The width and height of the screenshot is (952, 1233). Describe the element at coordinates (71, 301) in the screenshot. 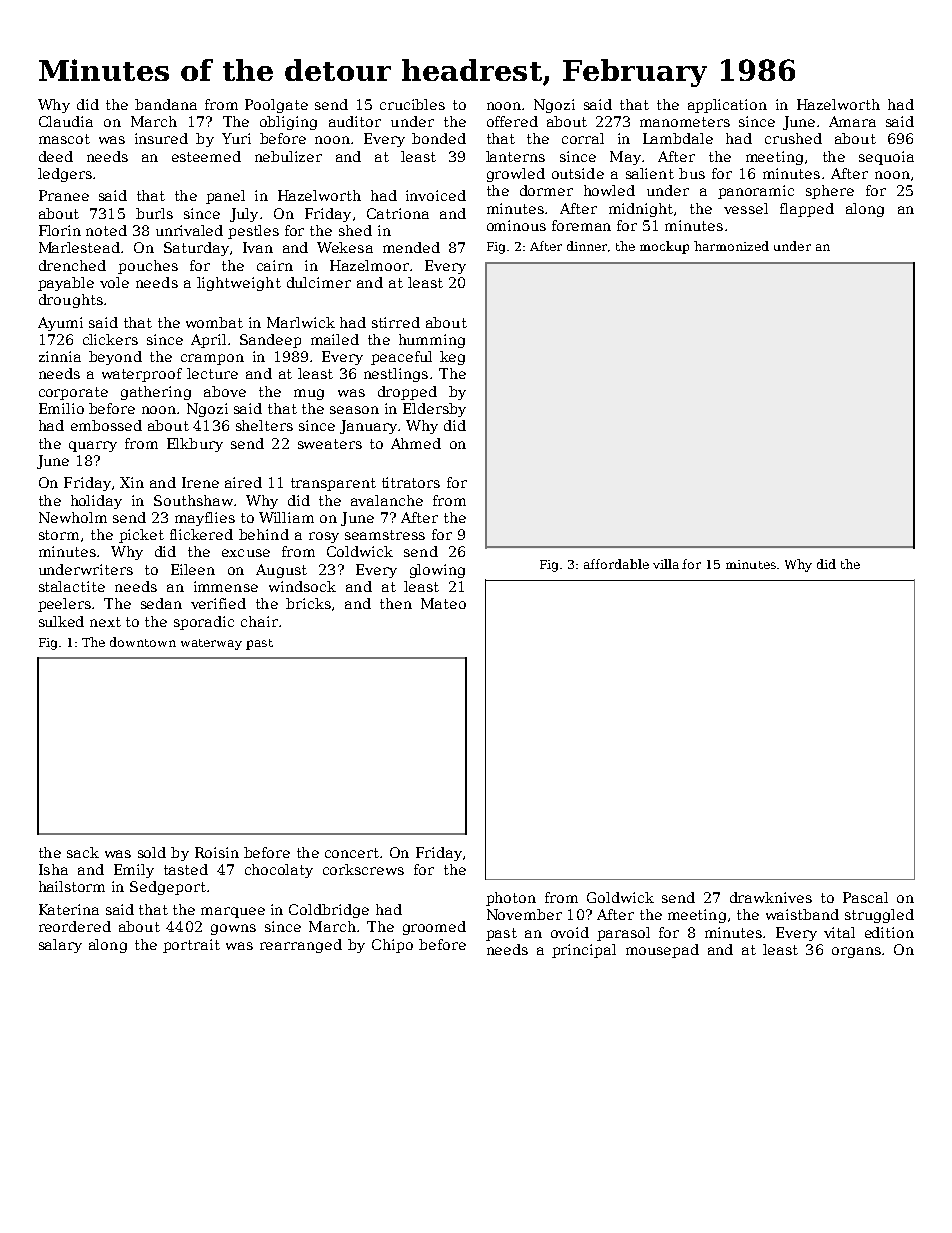

I see `droughts` at that location.
